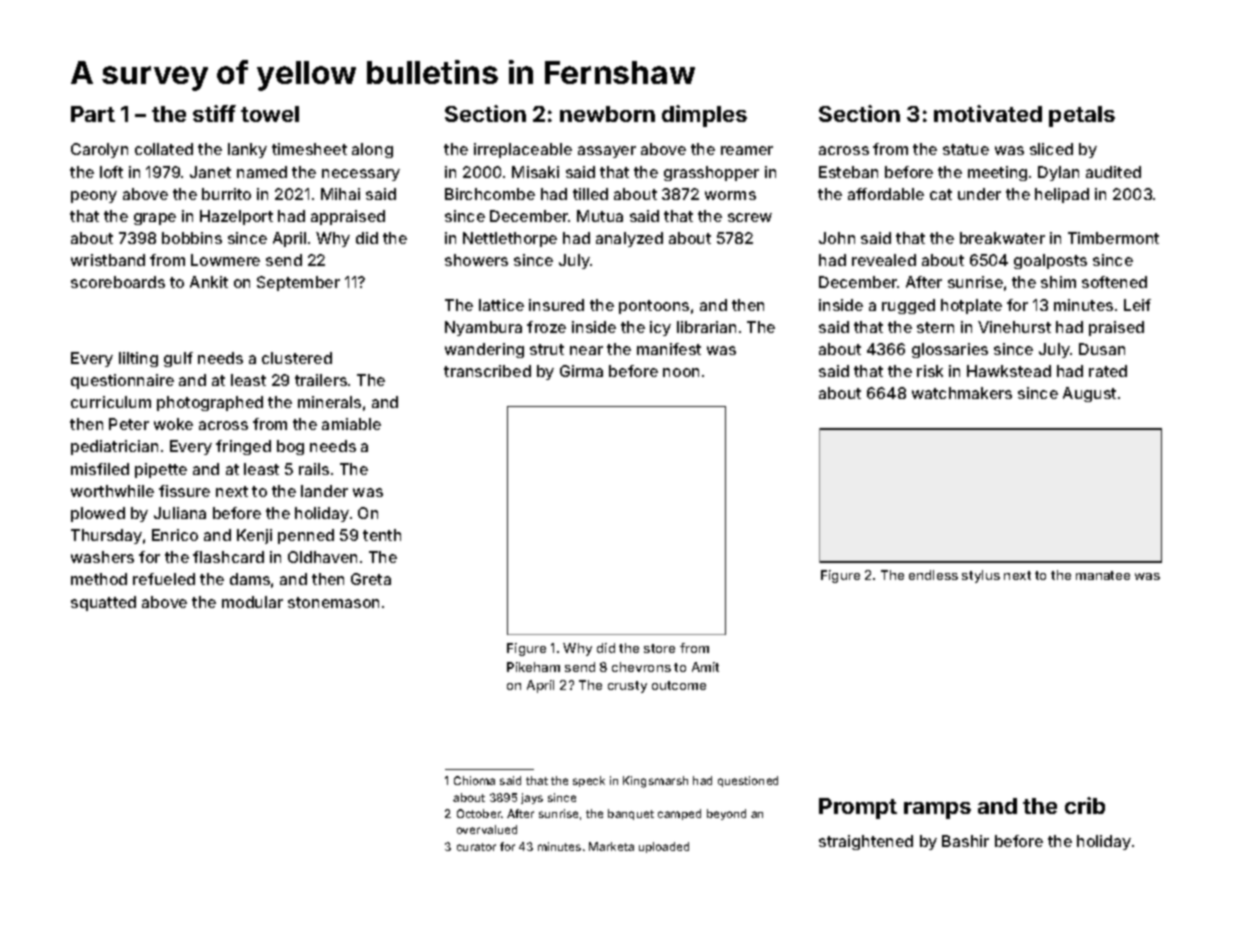  Describe the element at coordinates (1089, 394) in the image. I see `August` at that location.
